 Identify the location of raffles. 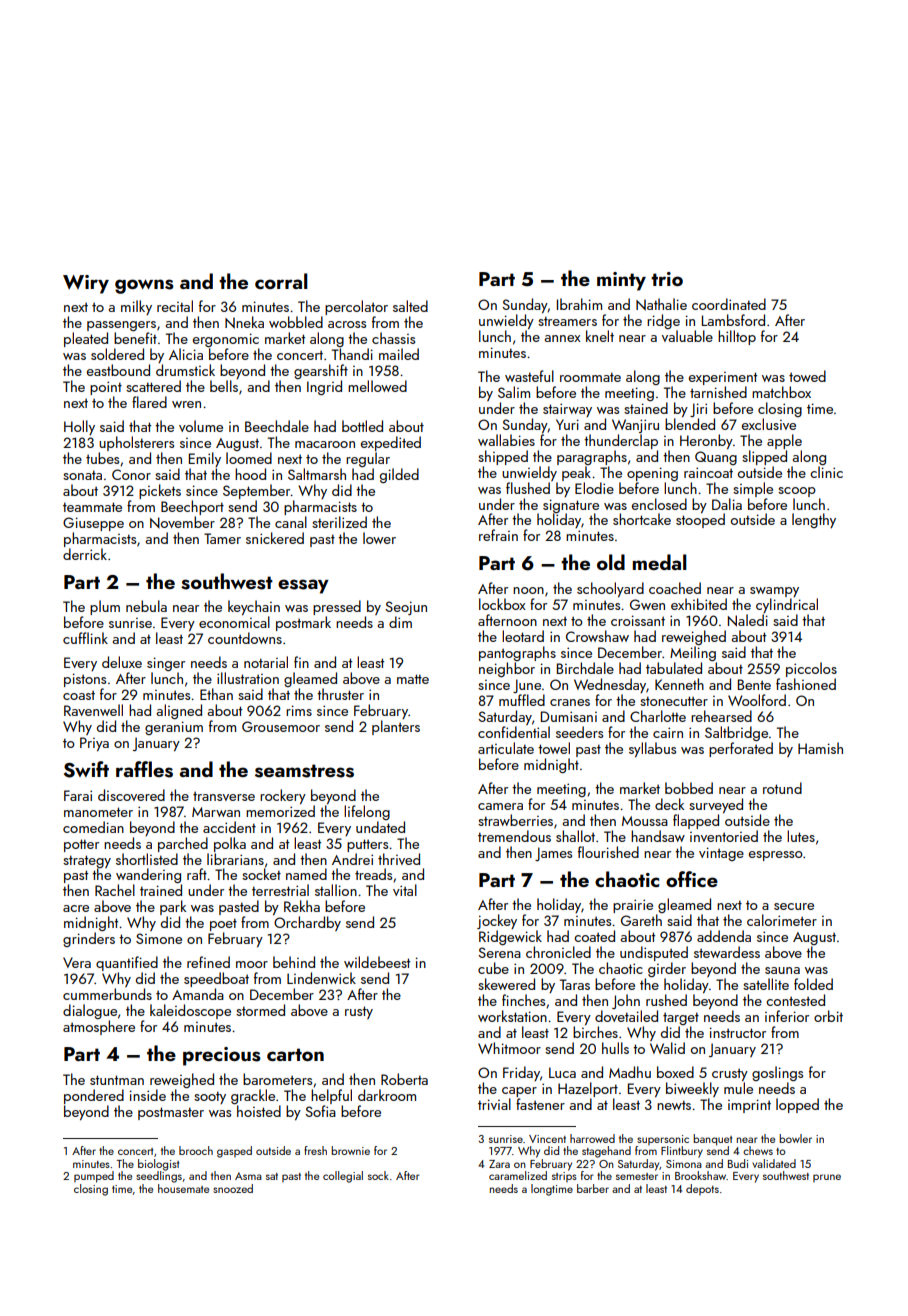
(144, 769).
